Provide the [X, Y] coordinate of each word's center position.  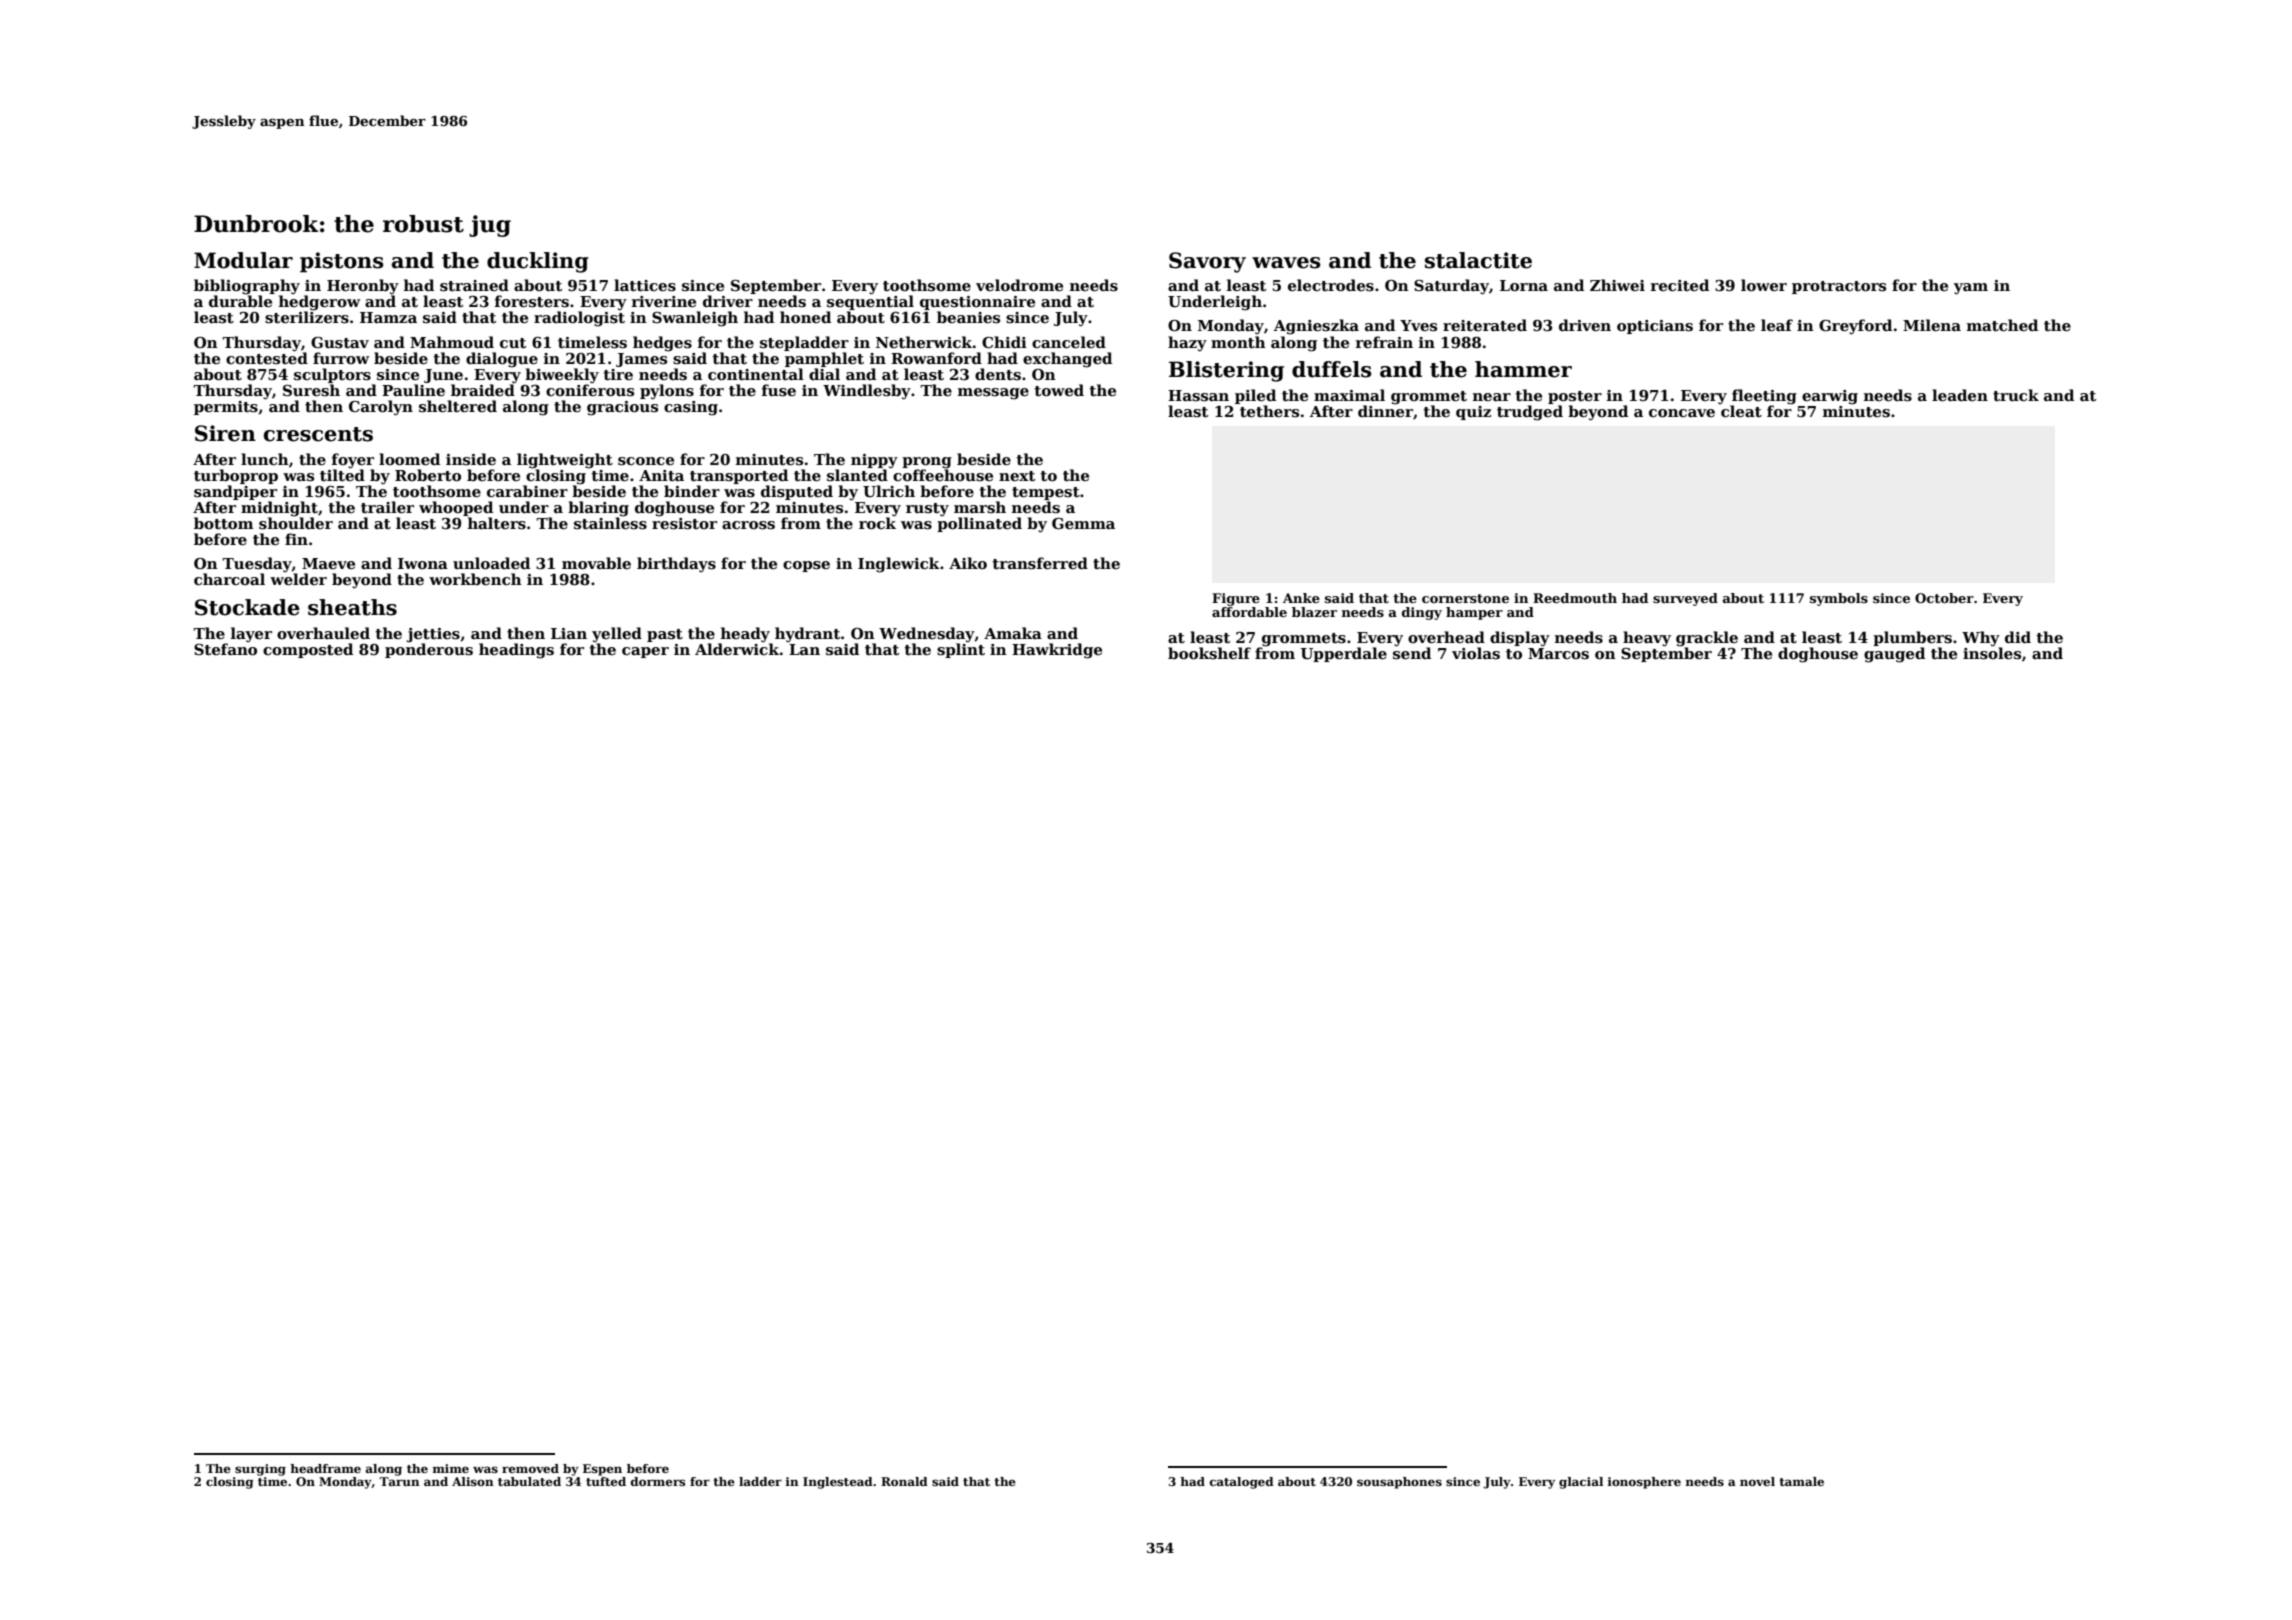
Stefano [225, 649]
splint [961, 650]
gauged [1894, 655]
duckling [538, 262]
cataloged [1242, 1483]
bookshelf [1209, 653]
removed [530, 1468]
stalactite [1478, 260]
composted [308, 650]
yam [1971, 289]
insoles [1992, 653]
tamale [1801, 1481]
